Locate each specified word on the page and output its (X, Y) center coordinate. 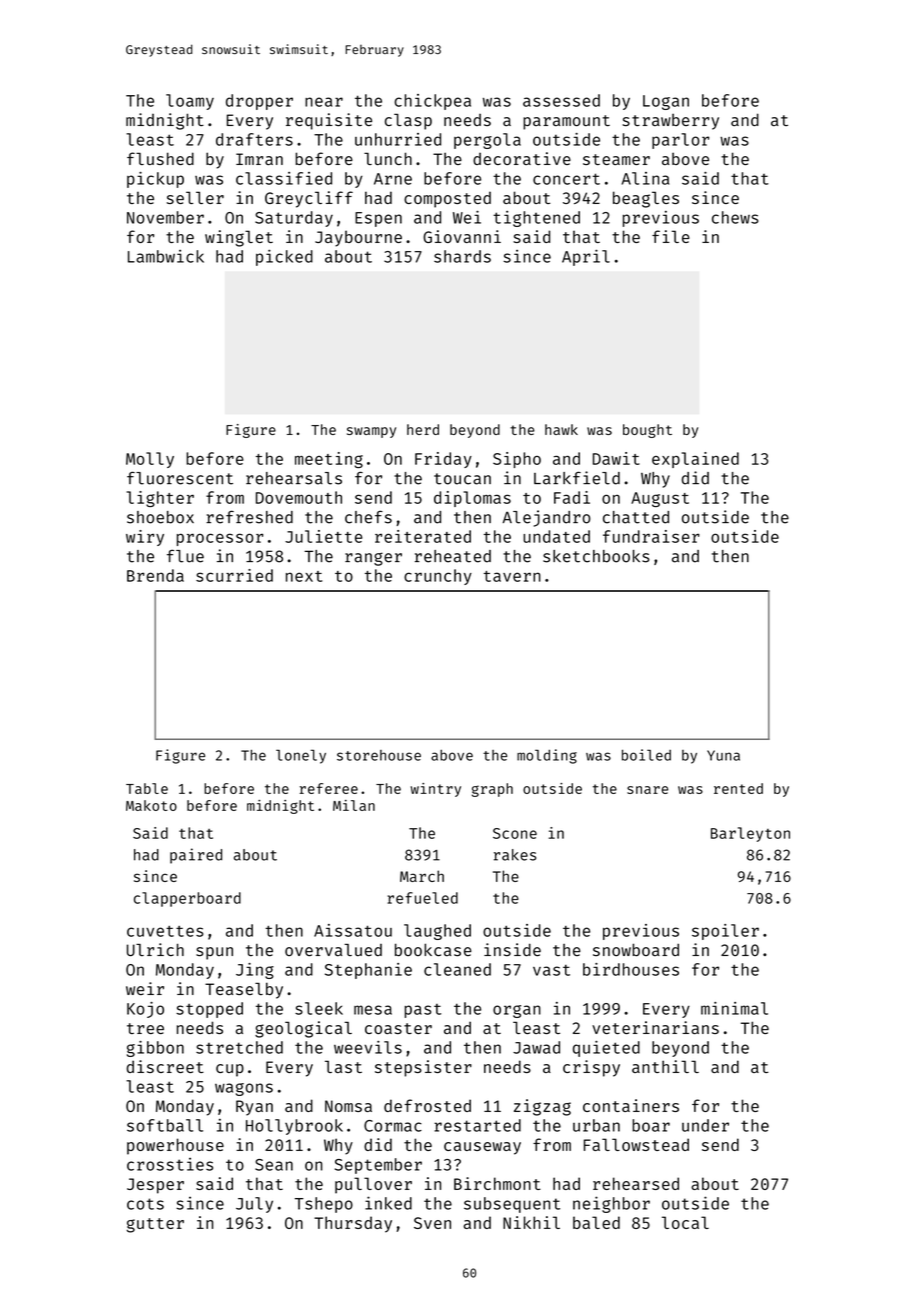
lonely (301, 756)
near (324, 102)
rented (738, 788)
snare (647, 790)
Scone (515, 833)
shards (462, 256)
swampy (371, 432)
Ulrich (155, 950)
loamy (190, 102)
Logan (666, 102)
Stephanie (368, 971)
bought (647, 431)
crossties (170, 1164)
